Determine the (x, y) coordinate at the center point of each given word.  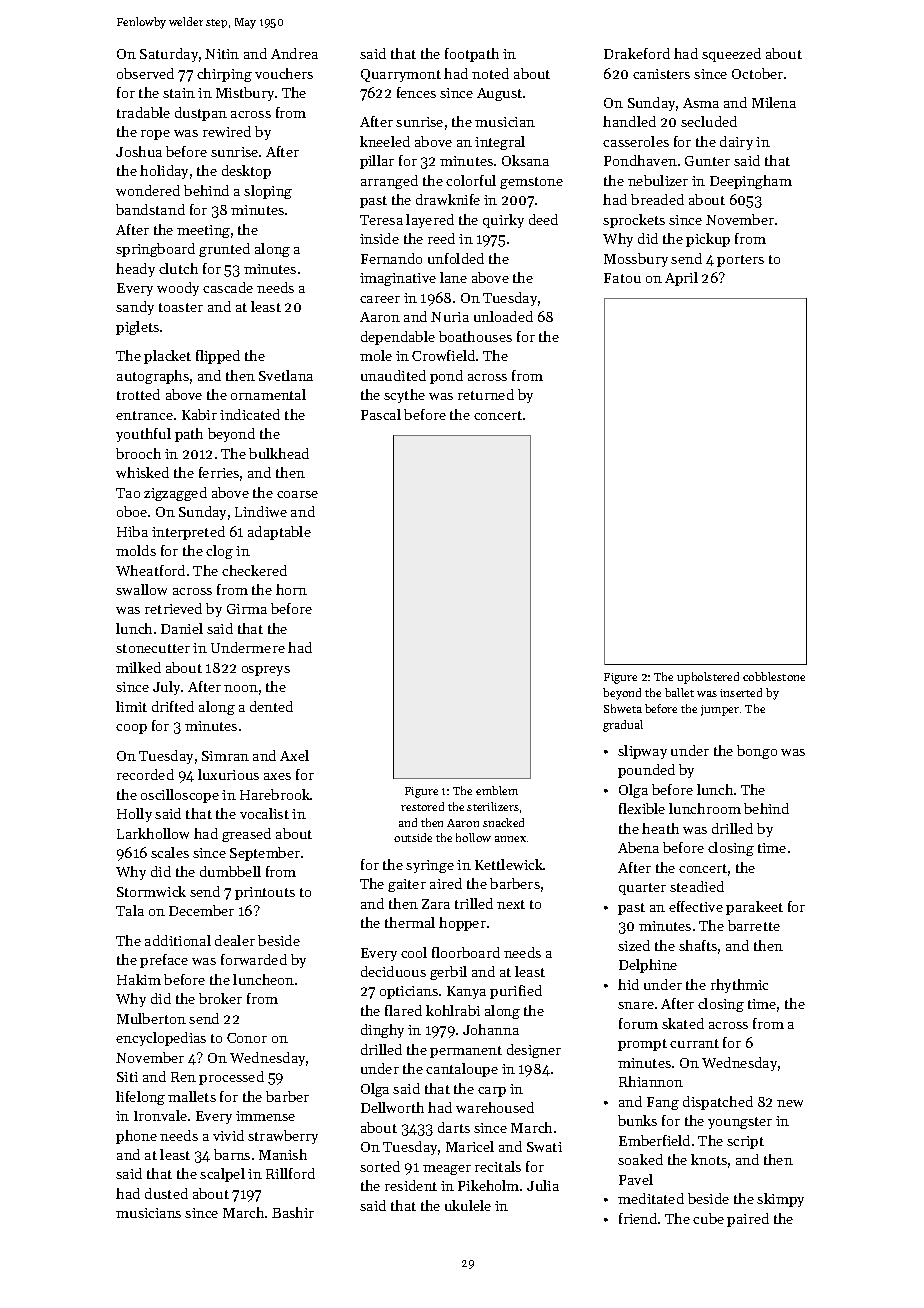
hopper (462, 924)
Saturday (169, 55)
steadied (697, 886)
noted (490, 73)
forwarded (254, 959)
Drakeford (637, 53)
